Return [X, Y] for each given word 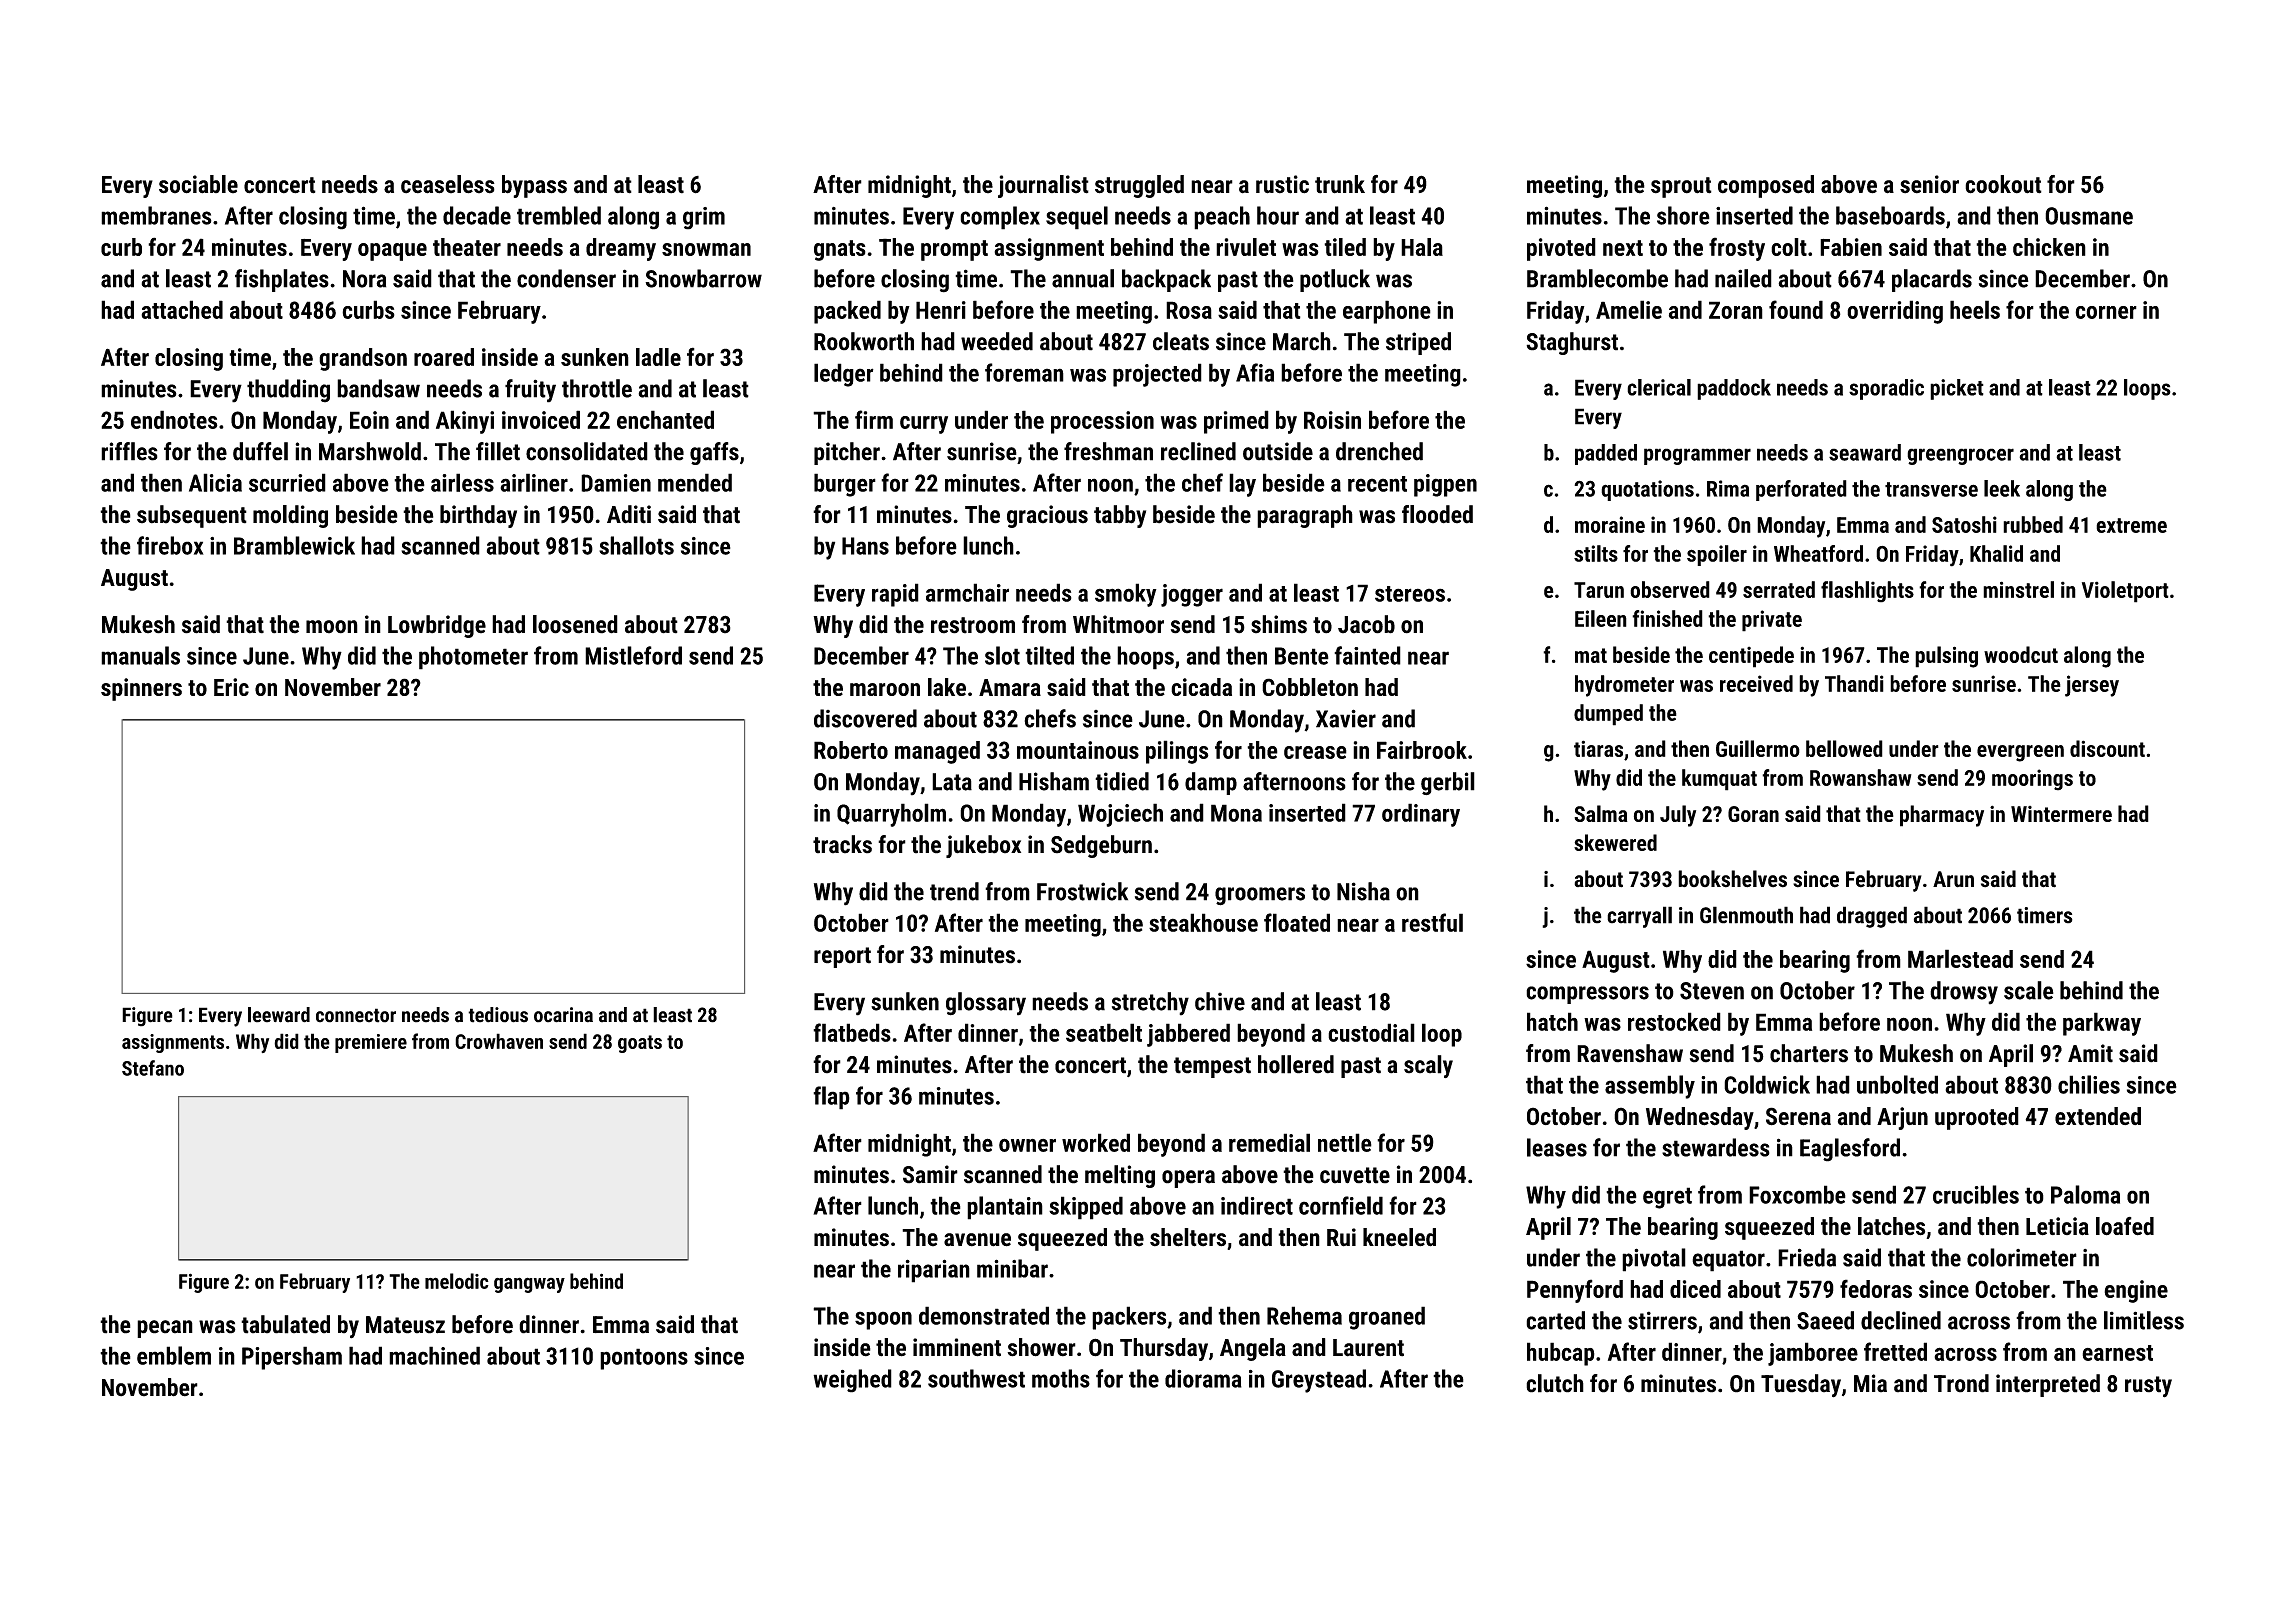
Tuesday [1801, 1386]
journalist [1043, 186]
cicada [1201, 687]
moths [1061, 1378]
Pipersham [292, 1358]
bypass [534, 186]
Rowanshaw [1861, 777]
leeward [279, 1015]
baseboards [1890, 215]
